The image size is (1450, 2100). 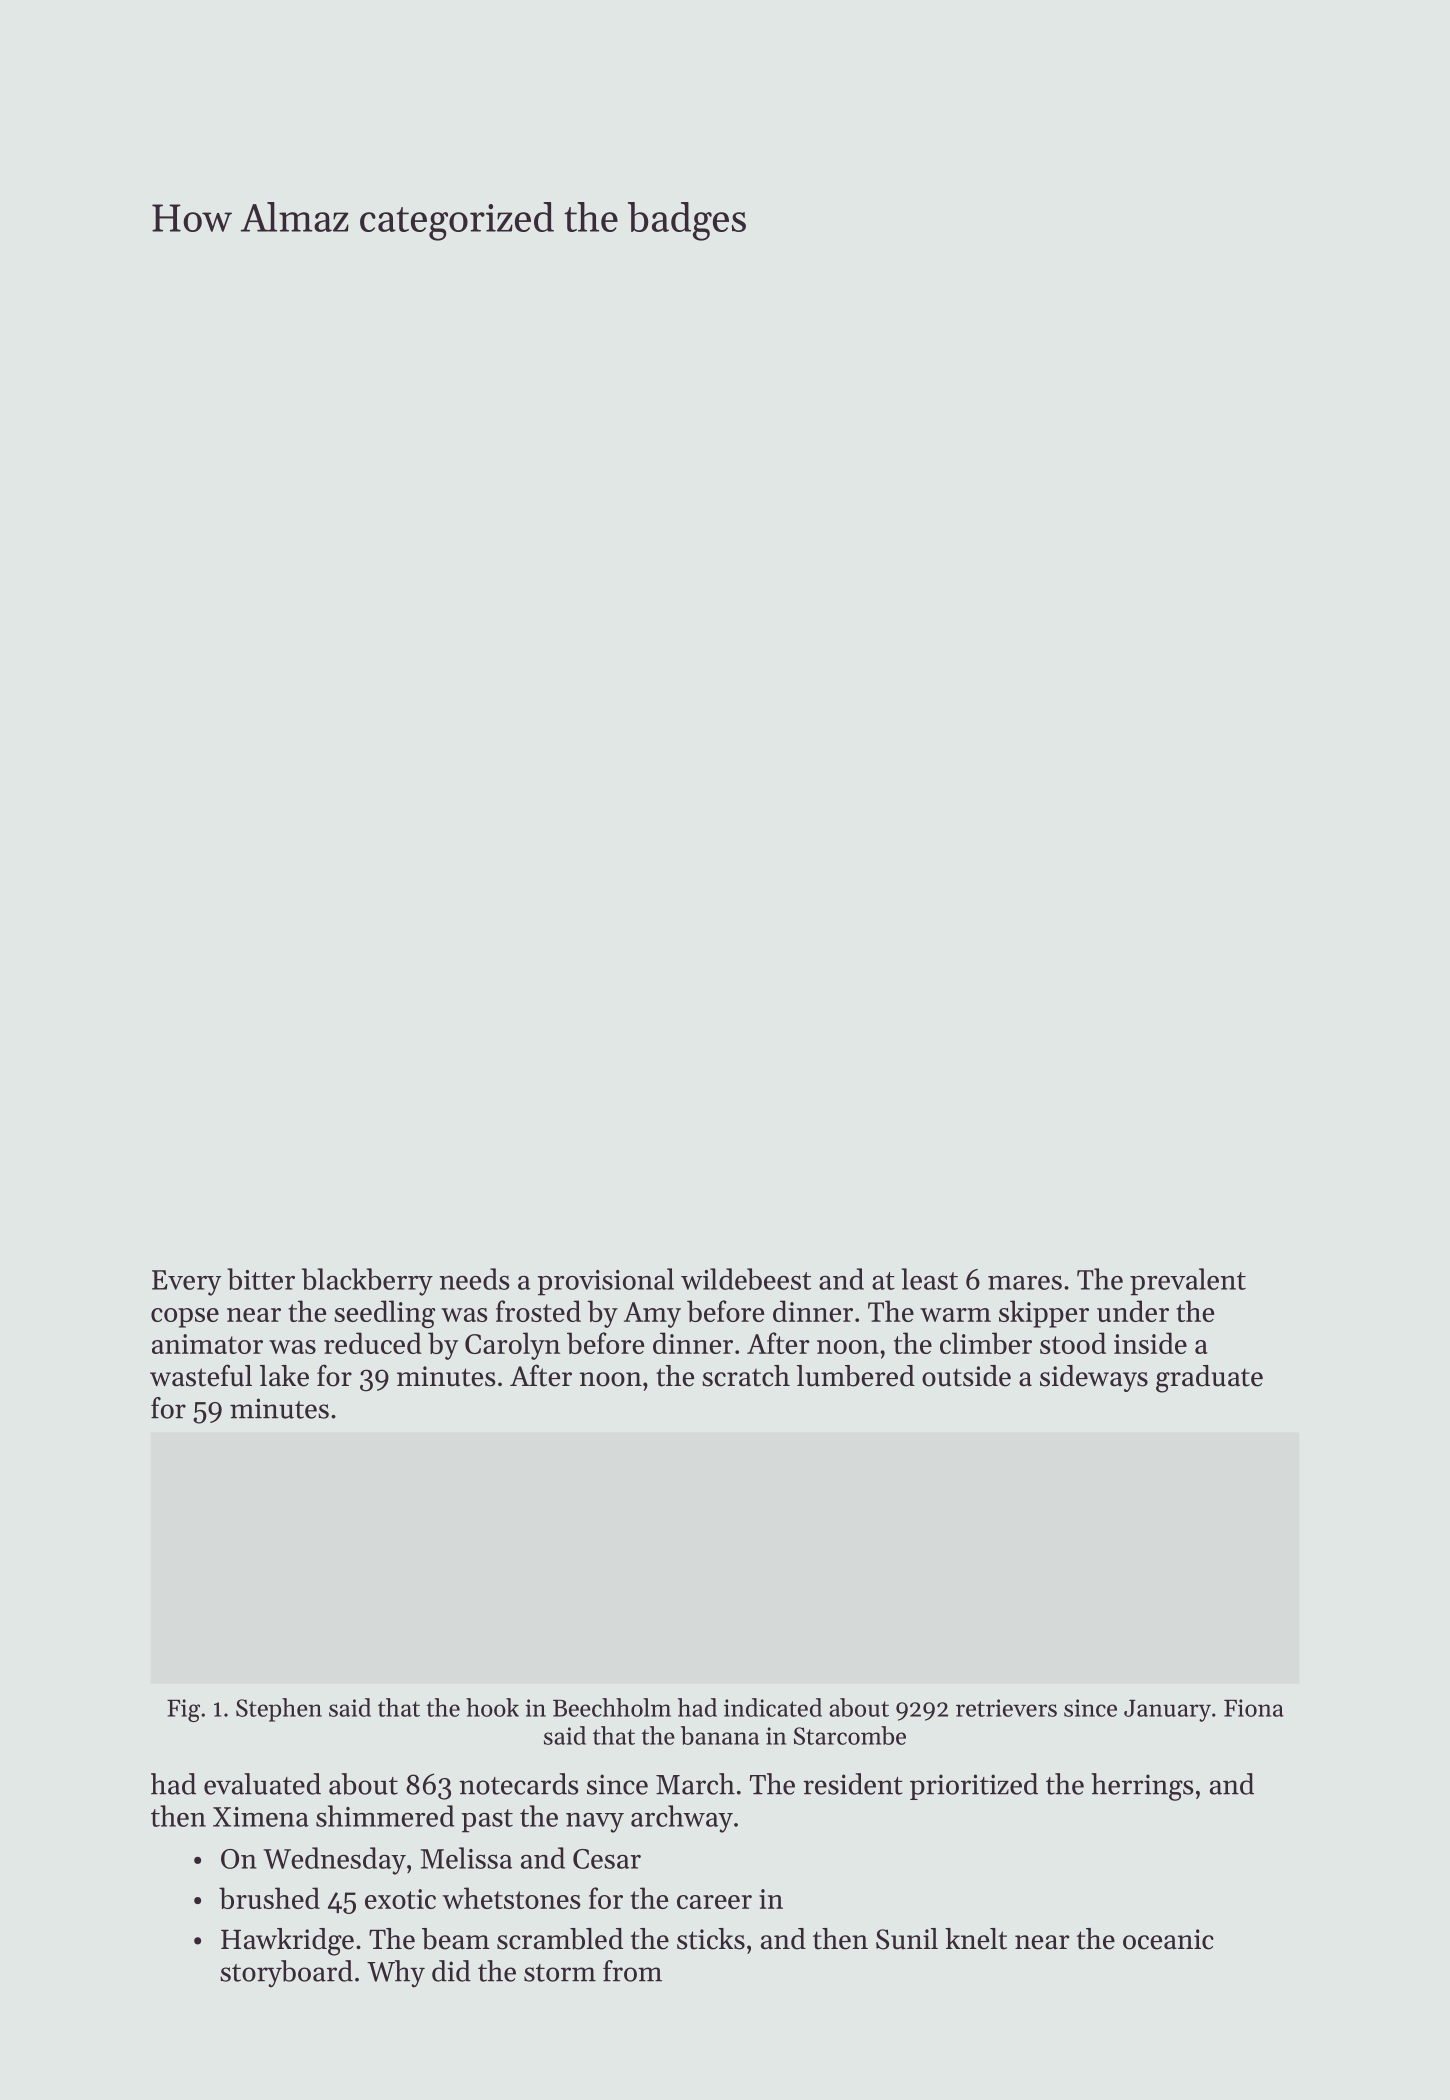 I want to click on Amy, so click(x=652, y=1315).
